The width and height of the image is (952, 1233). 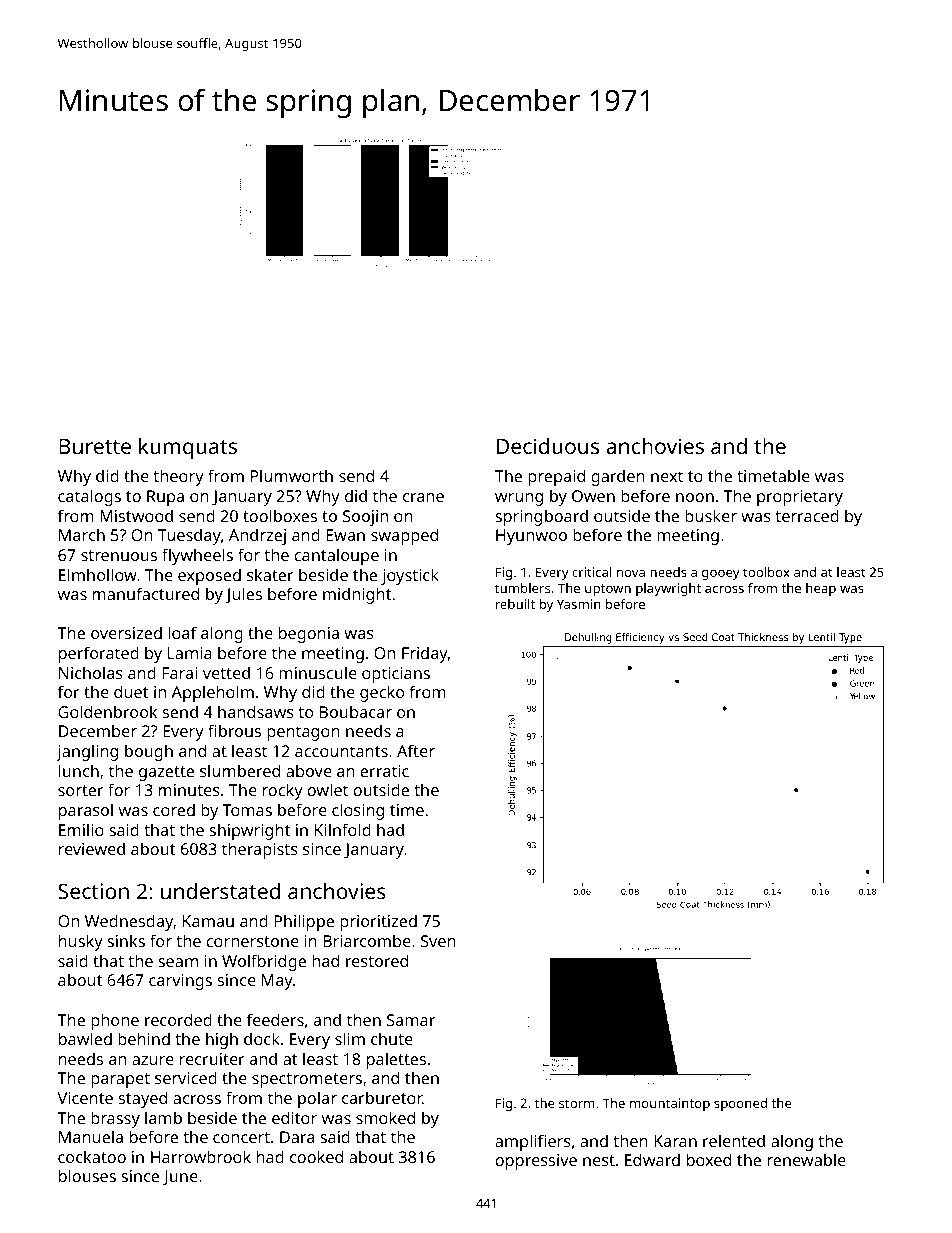 I want to click on Kilnfold, so click(x=343, y=829).
